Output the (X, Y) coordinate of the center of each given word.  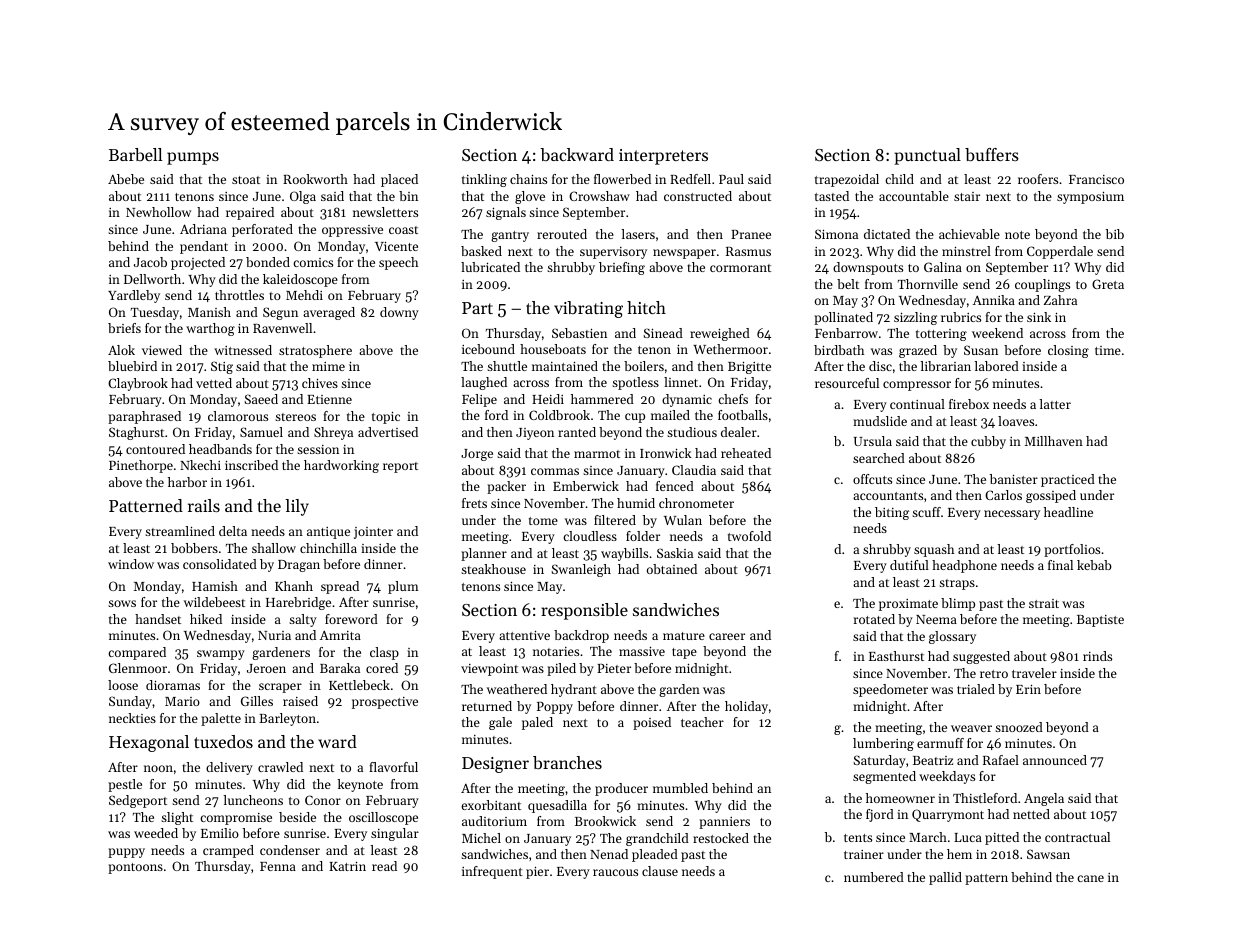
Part (477, 308)
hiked (206, 619)
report (400, 467)
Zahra (1060, 300)
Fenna (278, 866)
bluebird (132, 366)
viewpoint (489, 670)
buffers (992, 154)
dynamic (687, 400)
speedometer (890, 690)
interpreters (663, 157)
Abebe (126, 179)
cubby (988, 442)
